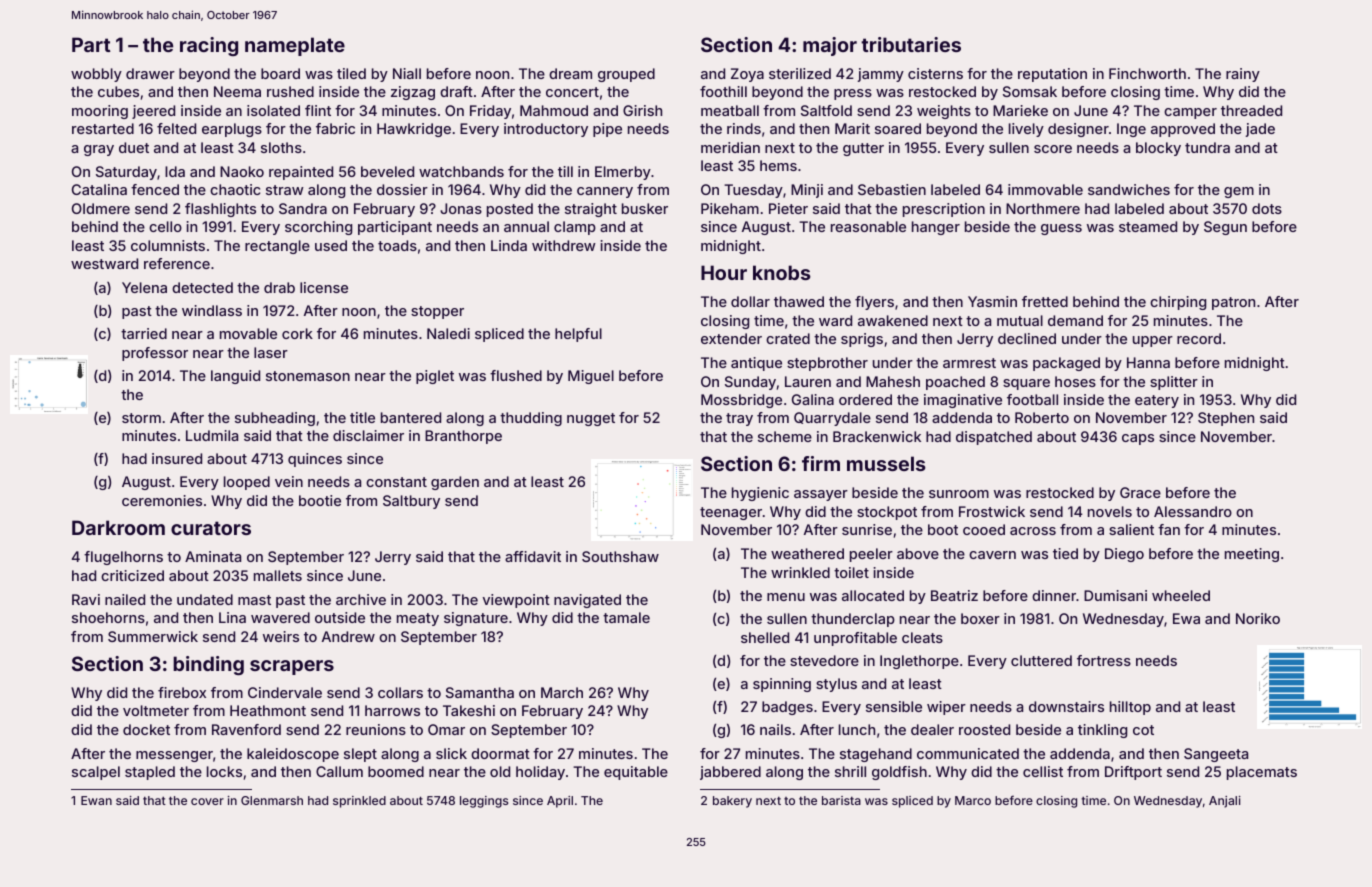  I want to click on gem, so click(1239, 192).
